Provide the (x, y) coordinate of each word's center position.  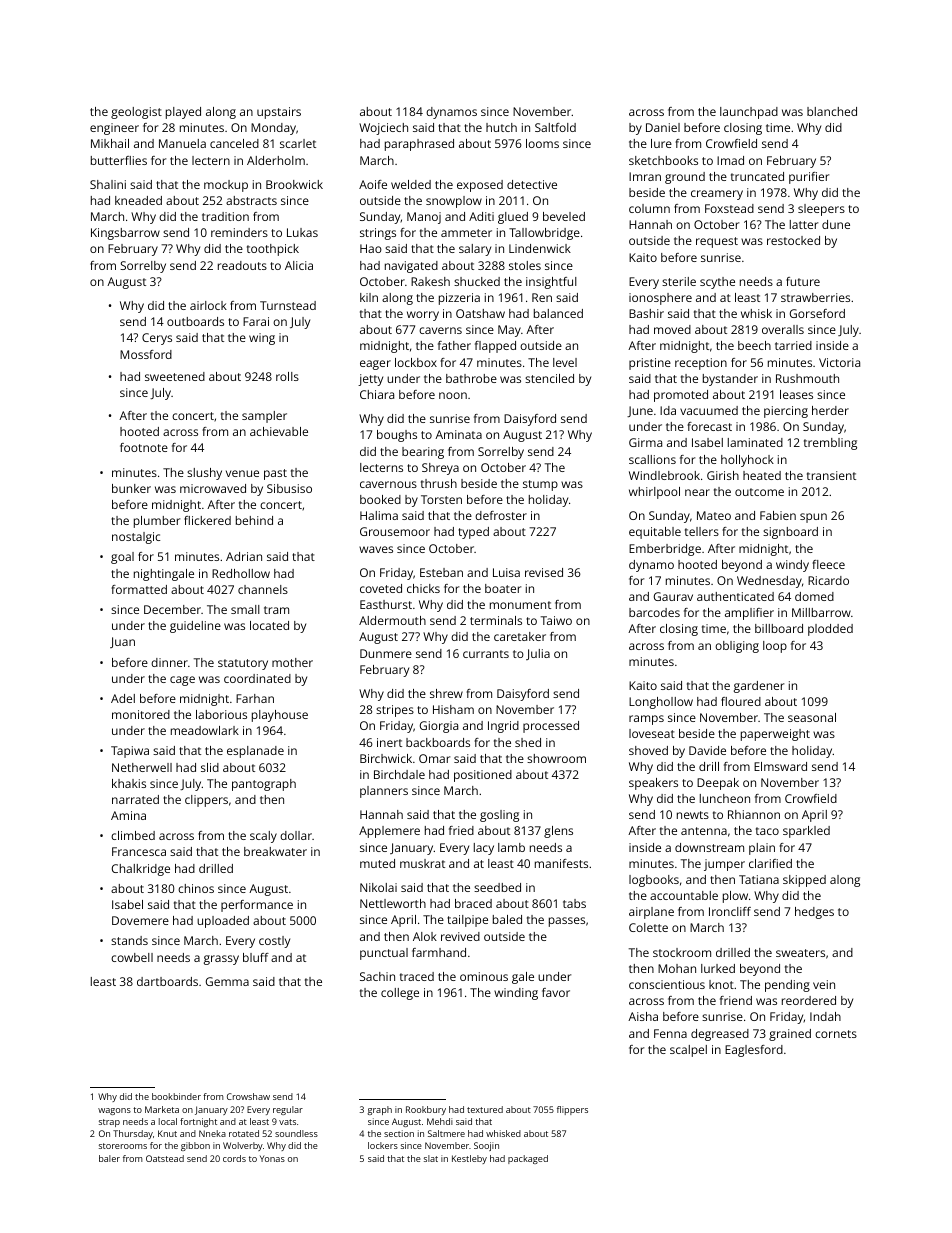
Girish (723, 475)
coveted (381, 588)
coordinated (257, 678)
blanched (832, 111)
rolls (287, 376)
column (649, 208)
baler (109, 1158)
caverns (440, 330)
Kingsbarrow (125, 234)
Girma (645, 442)
